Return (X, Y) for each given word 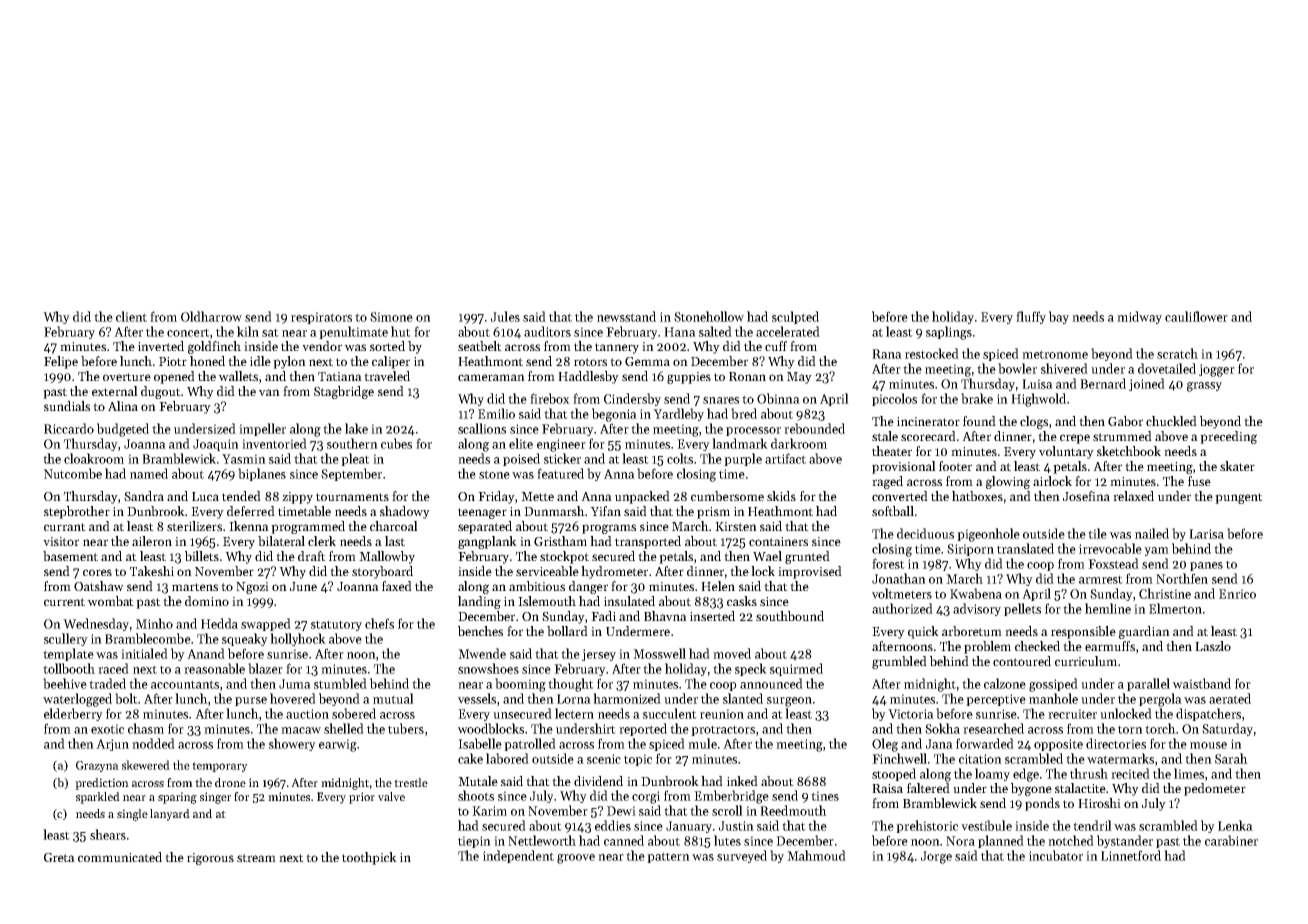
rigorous (210, 859)
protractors (723, 730)
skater (1237, 466)
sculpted (795, 317)
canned (624, 840)
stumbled (340, 683)
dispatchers (1208, 714)
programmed (308, 527)
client (131, 316)
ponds (1042, 804)
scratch (1177, 353)
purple (743, 459)
